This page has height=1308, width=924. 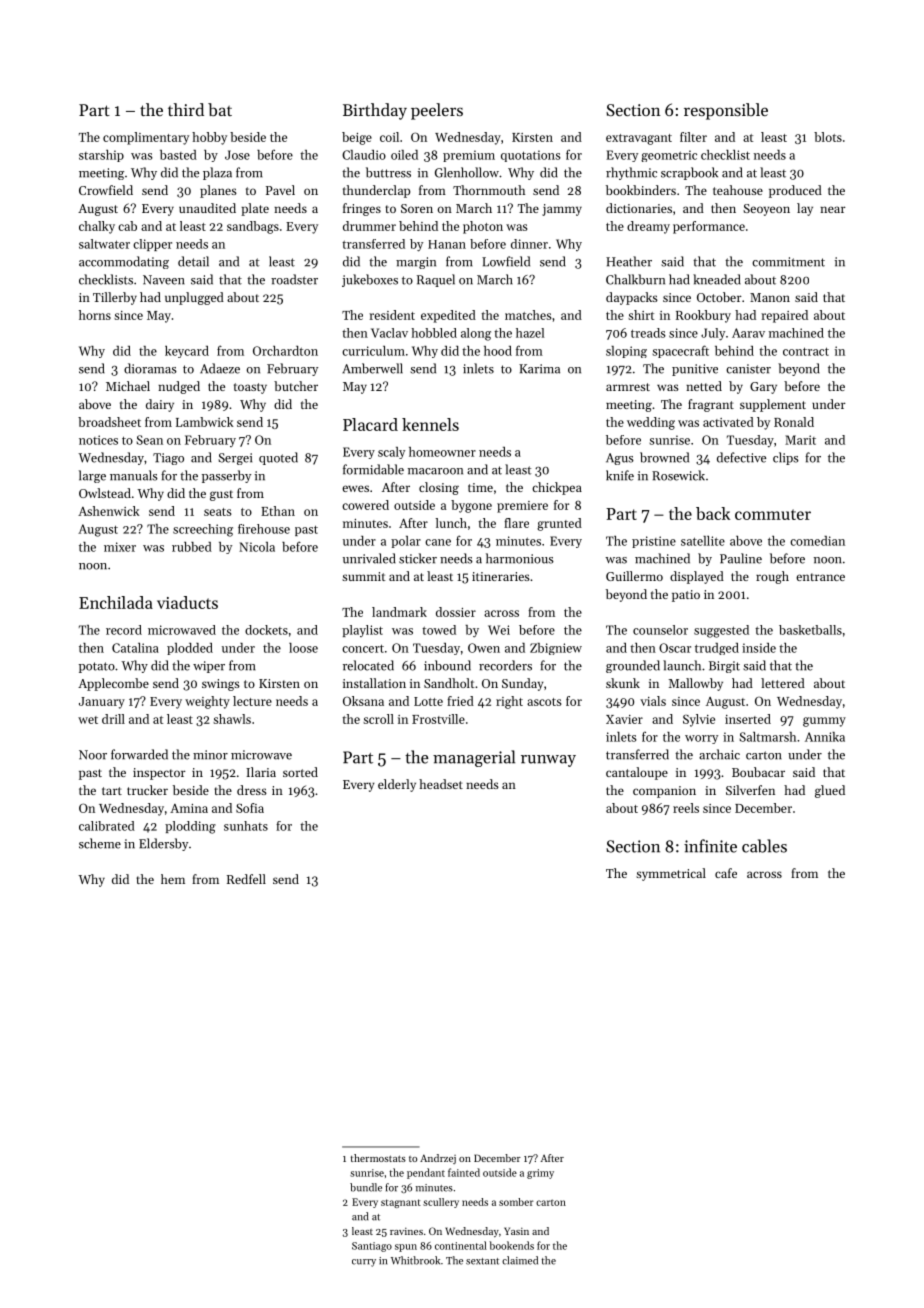 I want to click on claimed, so click(x=520, y=1260).
